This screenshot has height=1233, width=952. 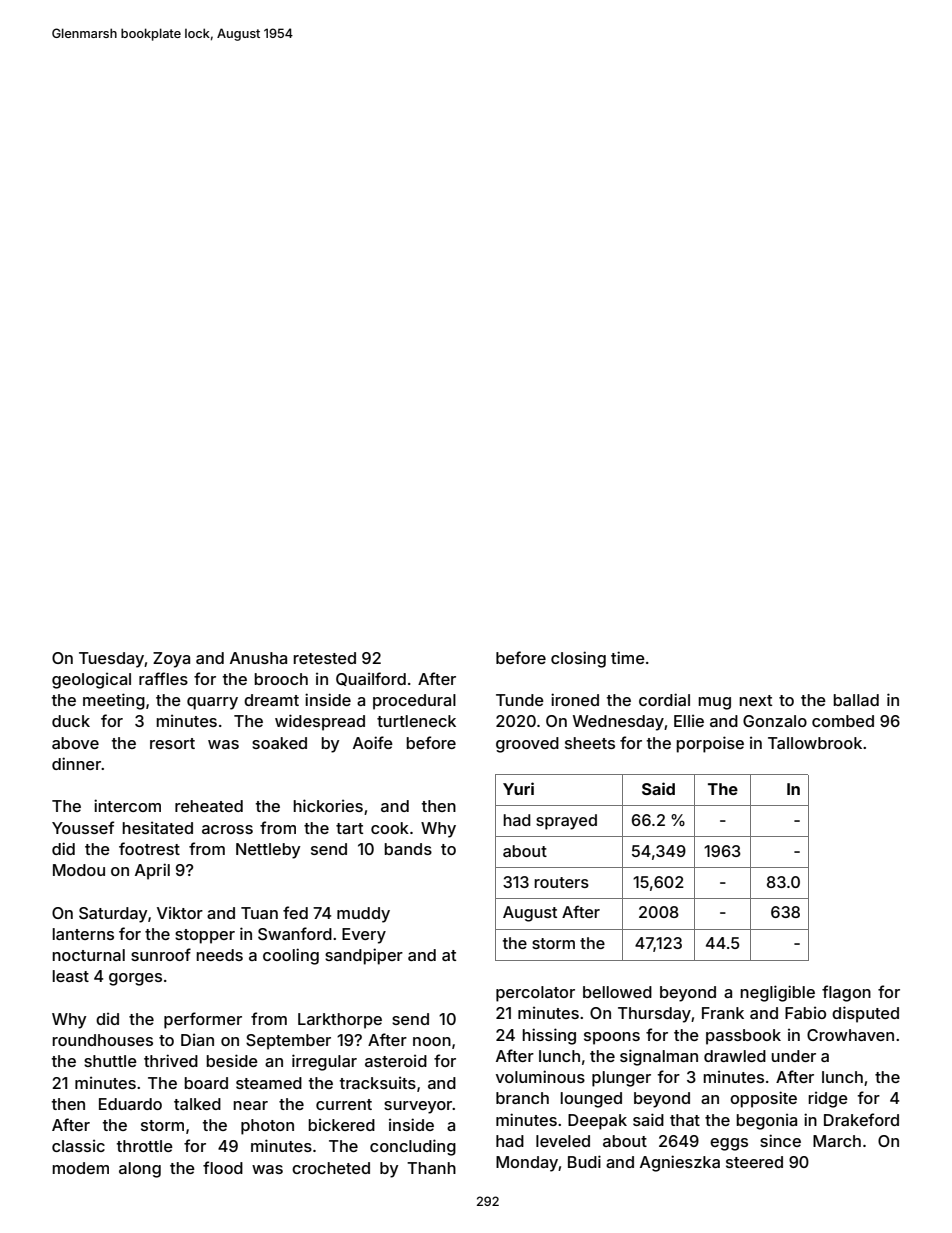 I want to click on dreamt, so click(x=271, y=700).
